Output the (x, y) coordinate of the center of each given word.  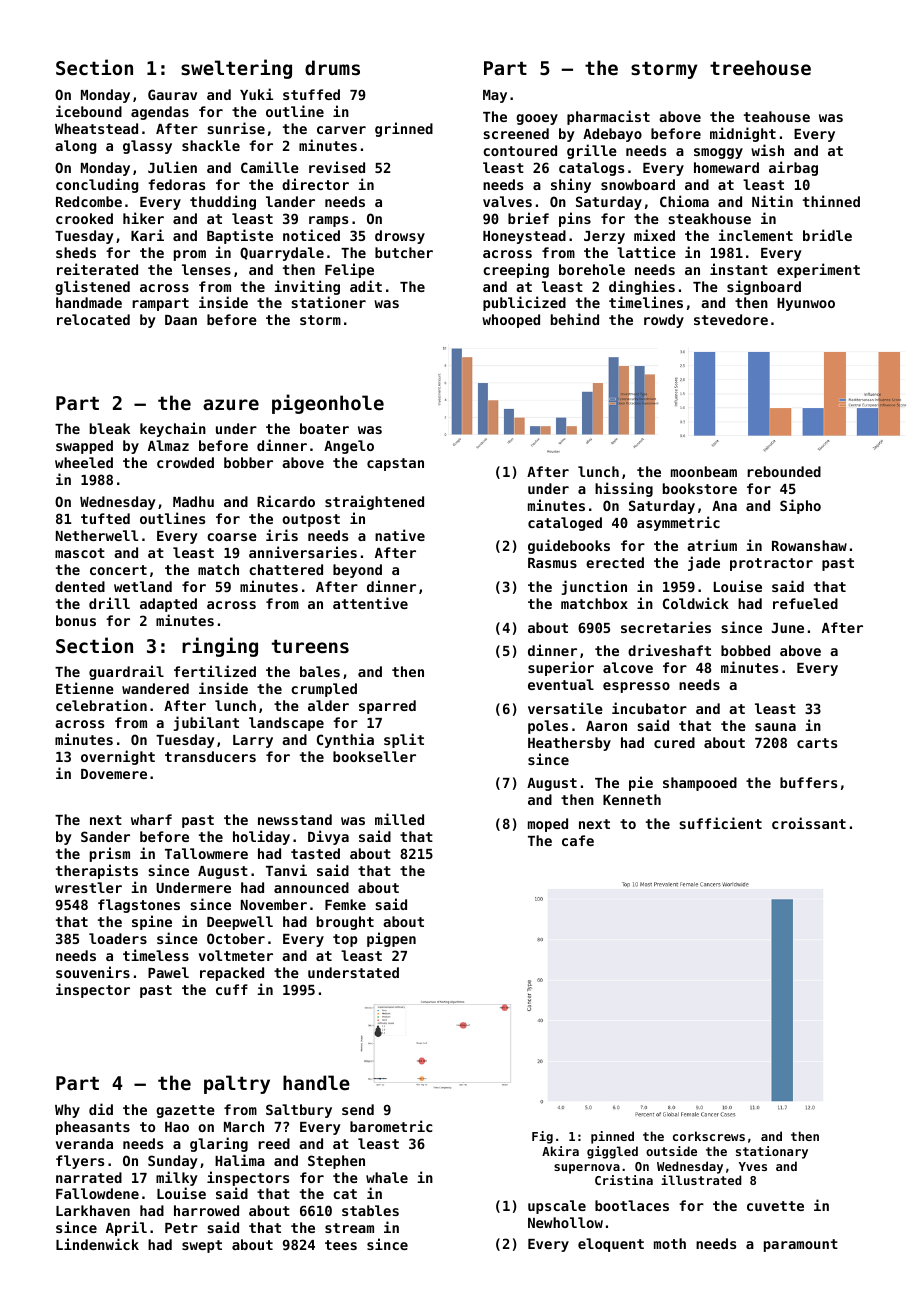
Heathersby (569, 744)
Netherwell (97, 535)
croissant (809, 823)
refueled (805, 603)
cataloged (565, 524)
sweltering (236, 69)
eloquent (611, 1245)
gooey (537, 119)
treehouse (760, 67)
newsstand (295, 819)
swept (202, 1246)
